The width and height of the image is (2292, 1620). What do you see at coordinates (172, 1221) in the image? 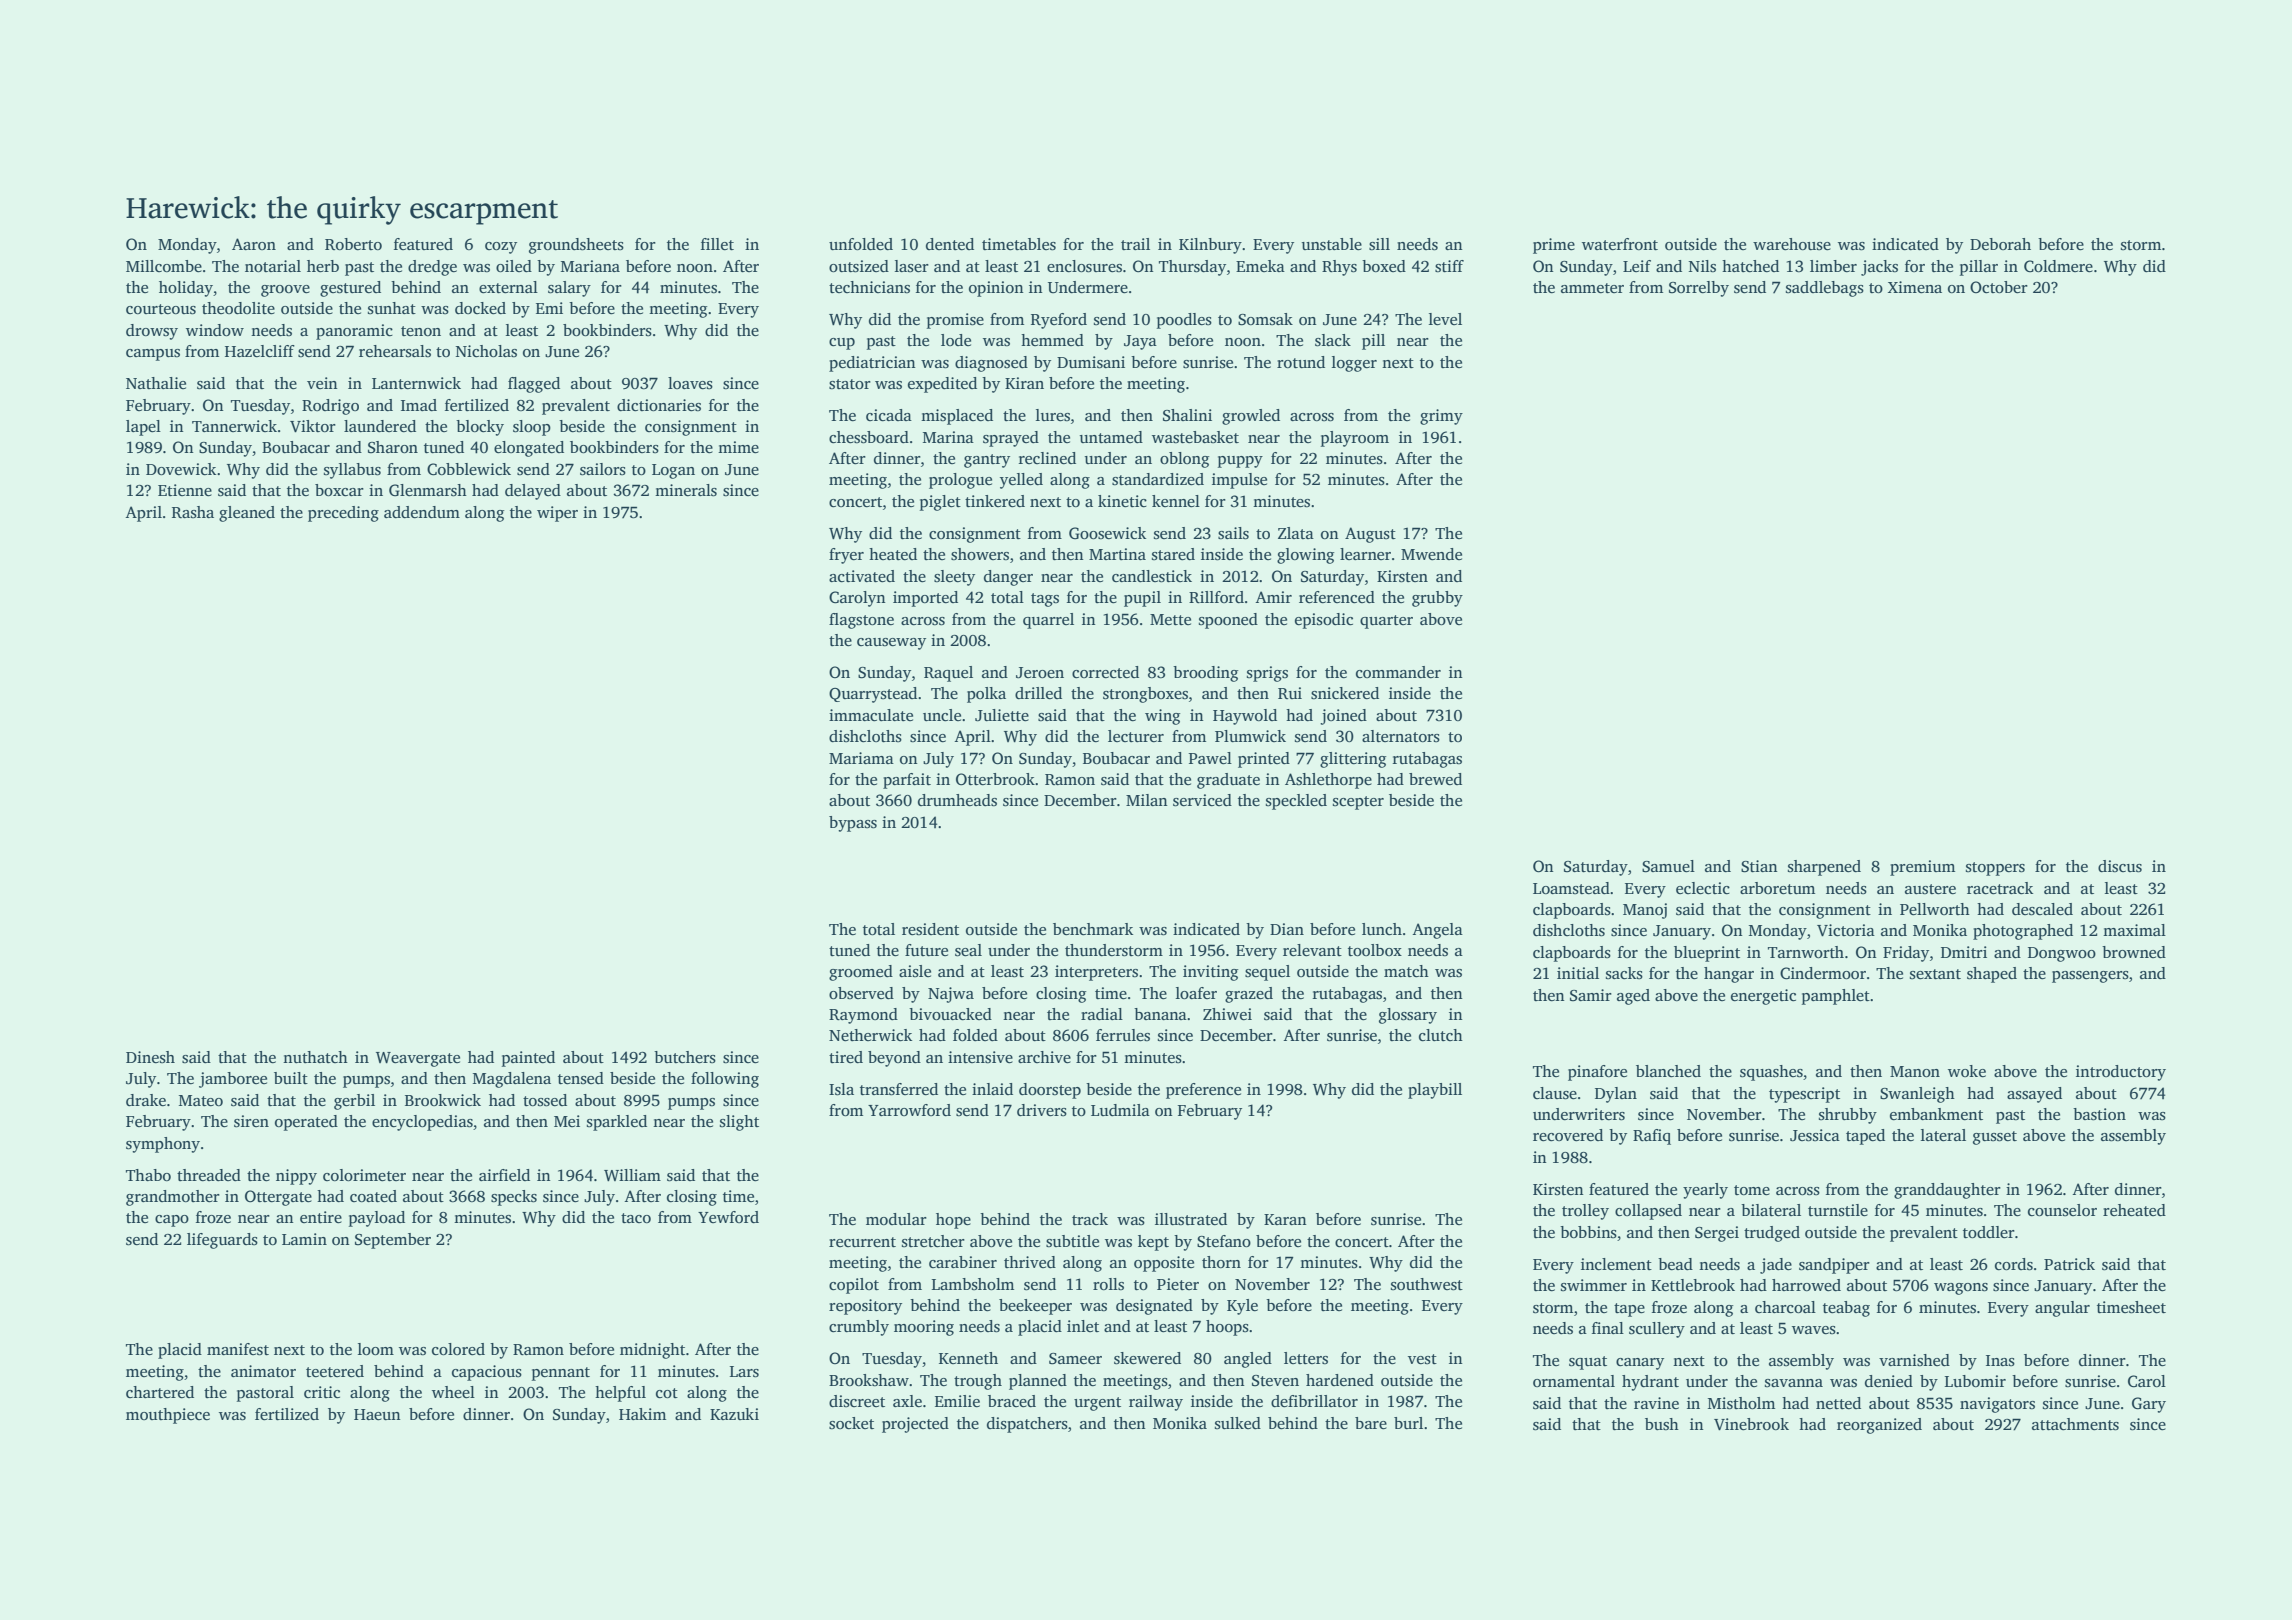
I see `capo` at bounding box center [172, 1221].
